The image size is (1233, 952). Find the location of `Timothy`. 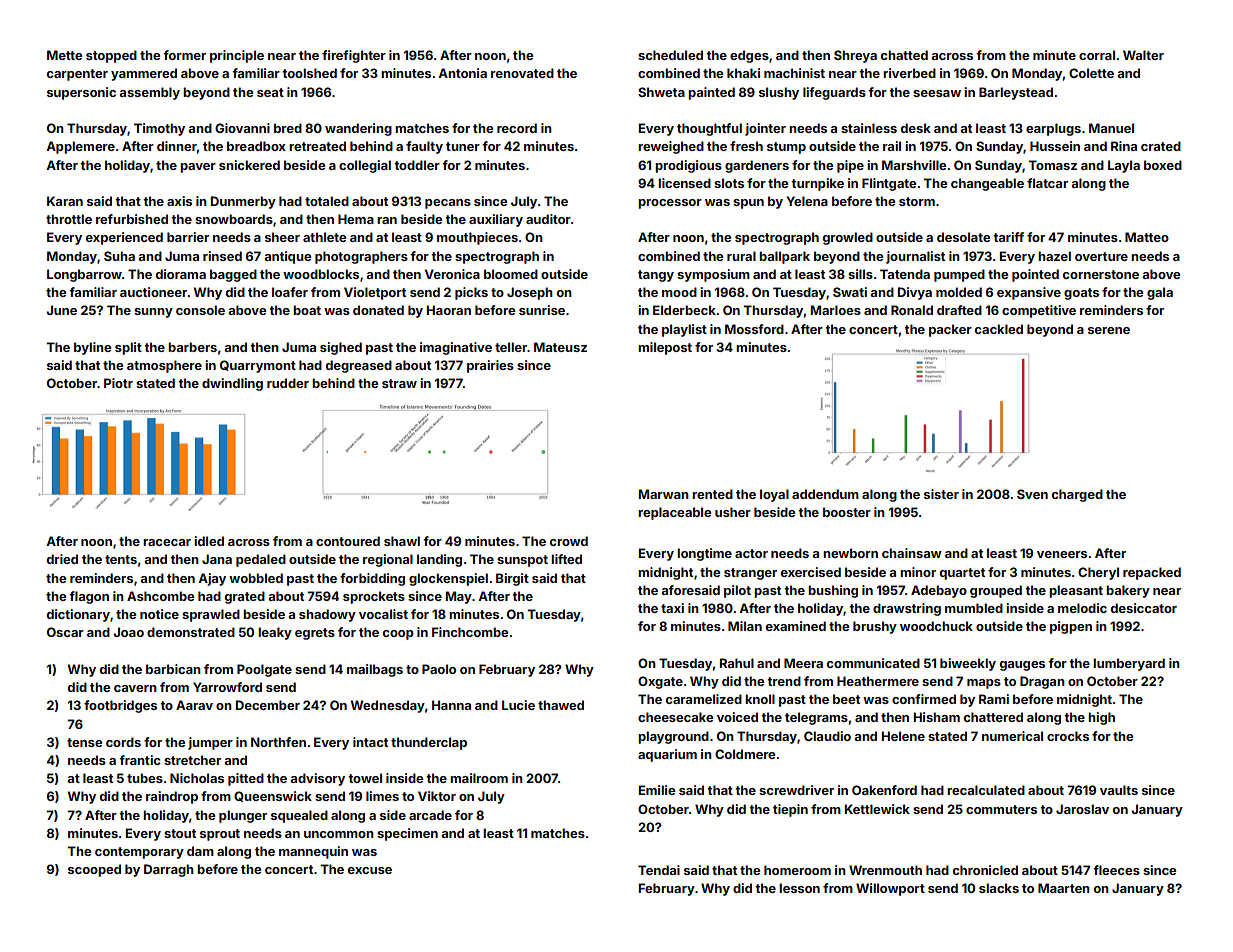

Timothy is located at coordinates (159, 129).
